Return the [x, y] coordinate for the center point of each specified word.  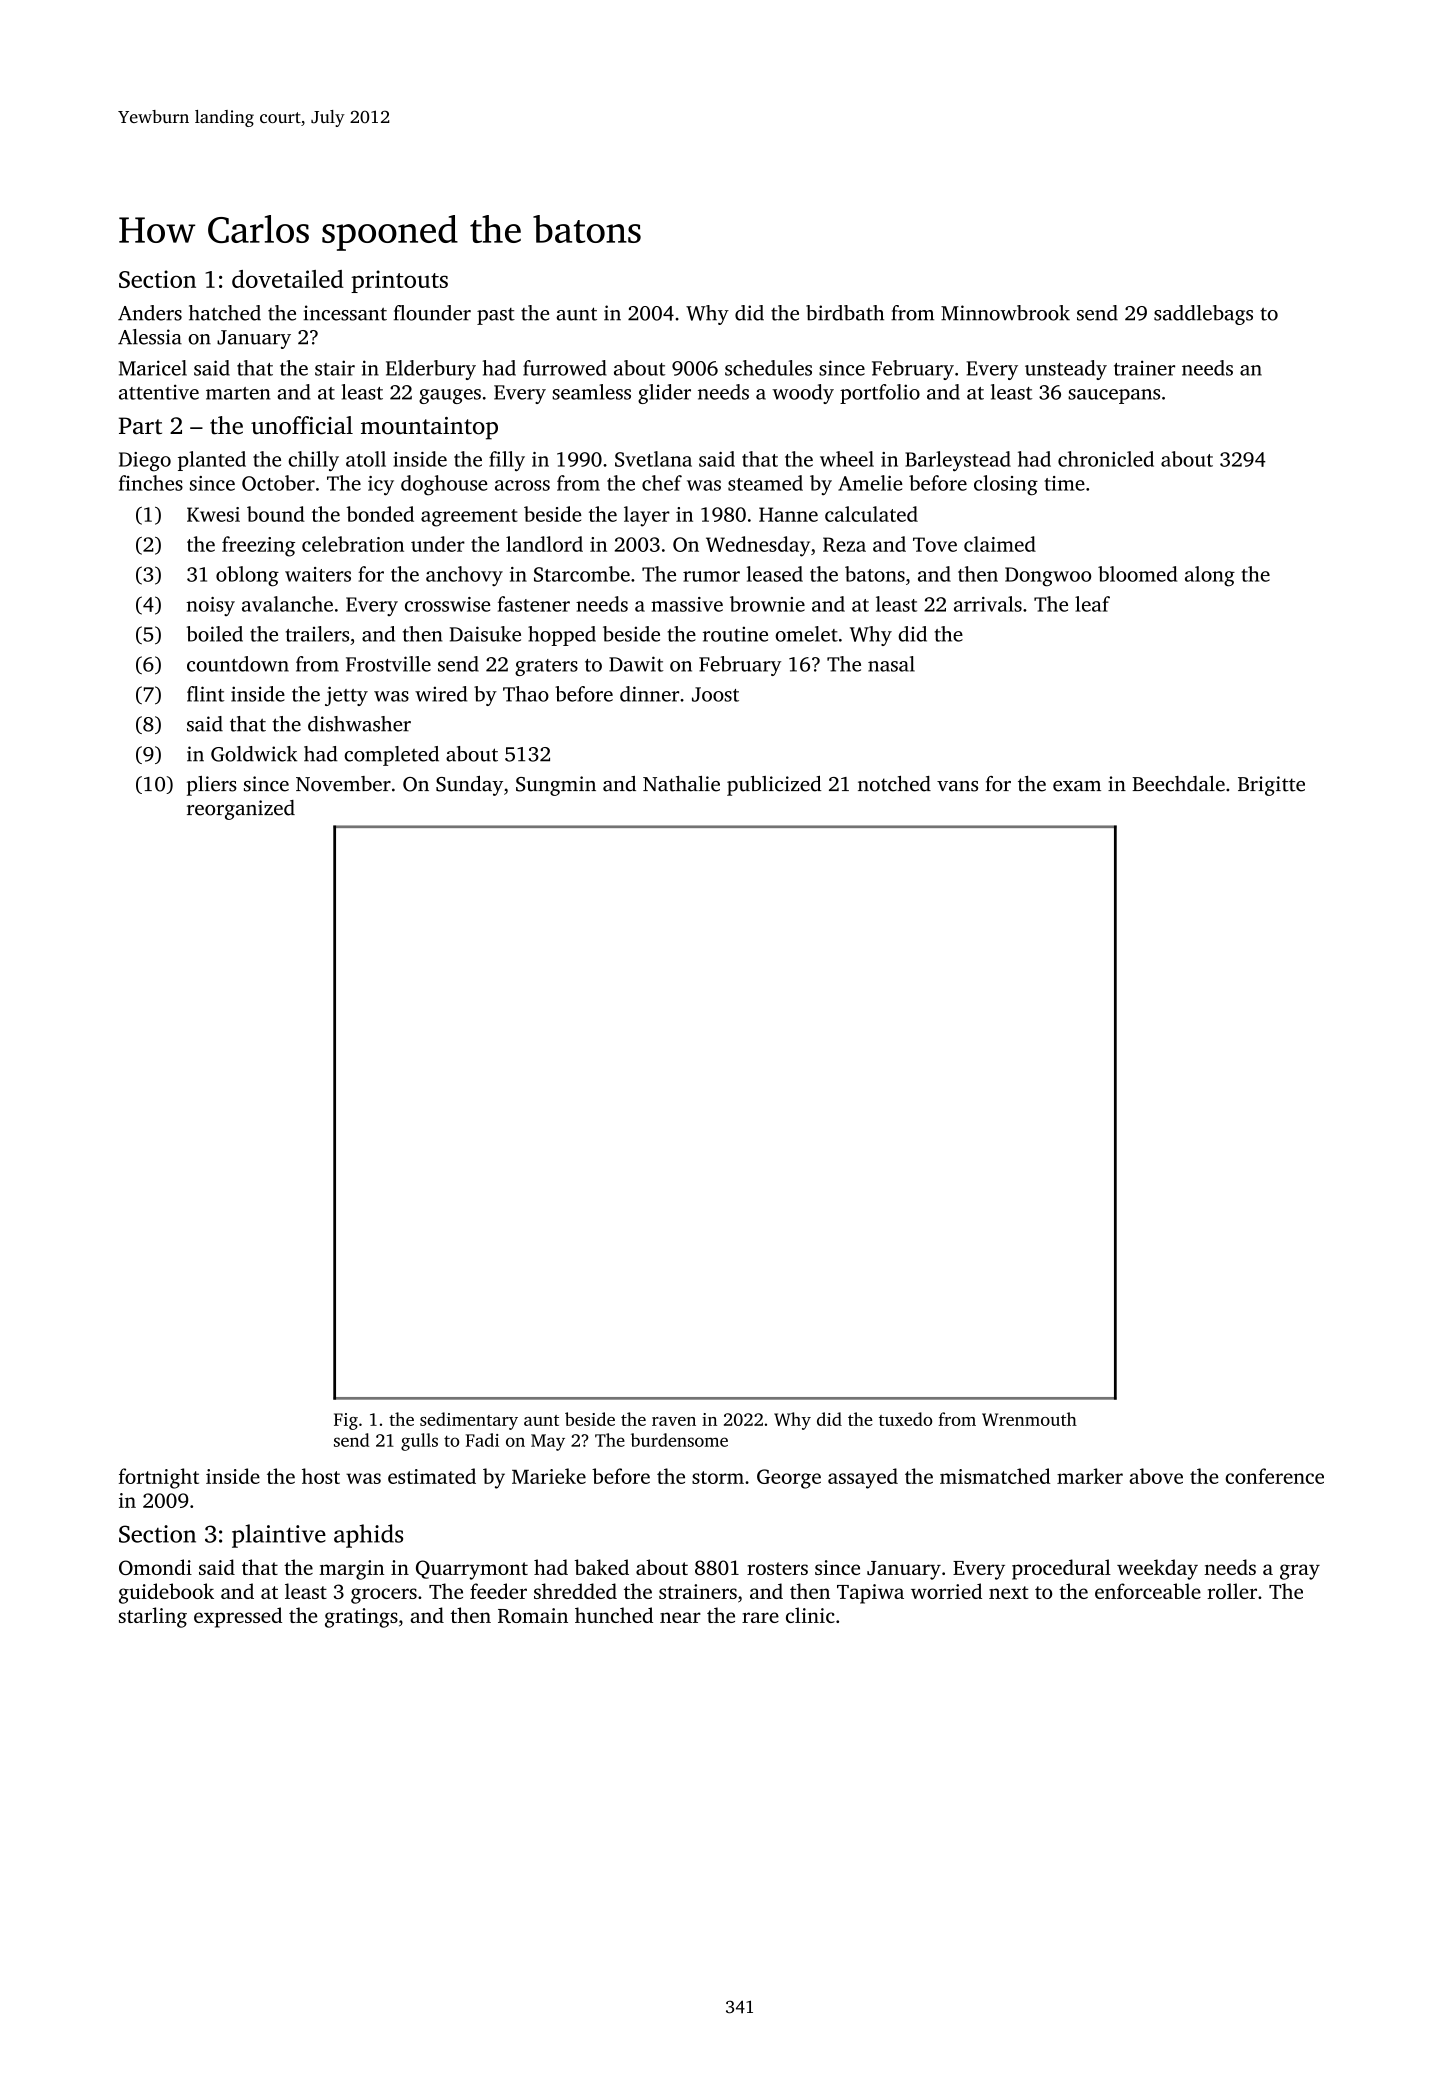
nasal [891, 664]
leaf [1092, 604]
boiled [215, 634]
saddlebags [1203, 315]
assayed [863, 1478]
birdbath [845, 313]
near [680, 1617]
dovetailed [288, 279]
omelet [806, 634]
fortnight [159, 1478]
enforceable [1148, 1591]
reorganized [241, 810]
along [1210, 576]
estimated [432, 1476]
